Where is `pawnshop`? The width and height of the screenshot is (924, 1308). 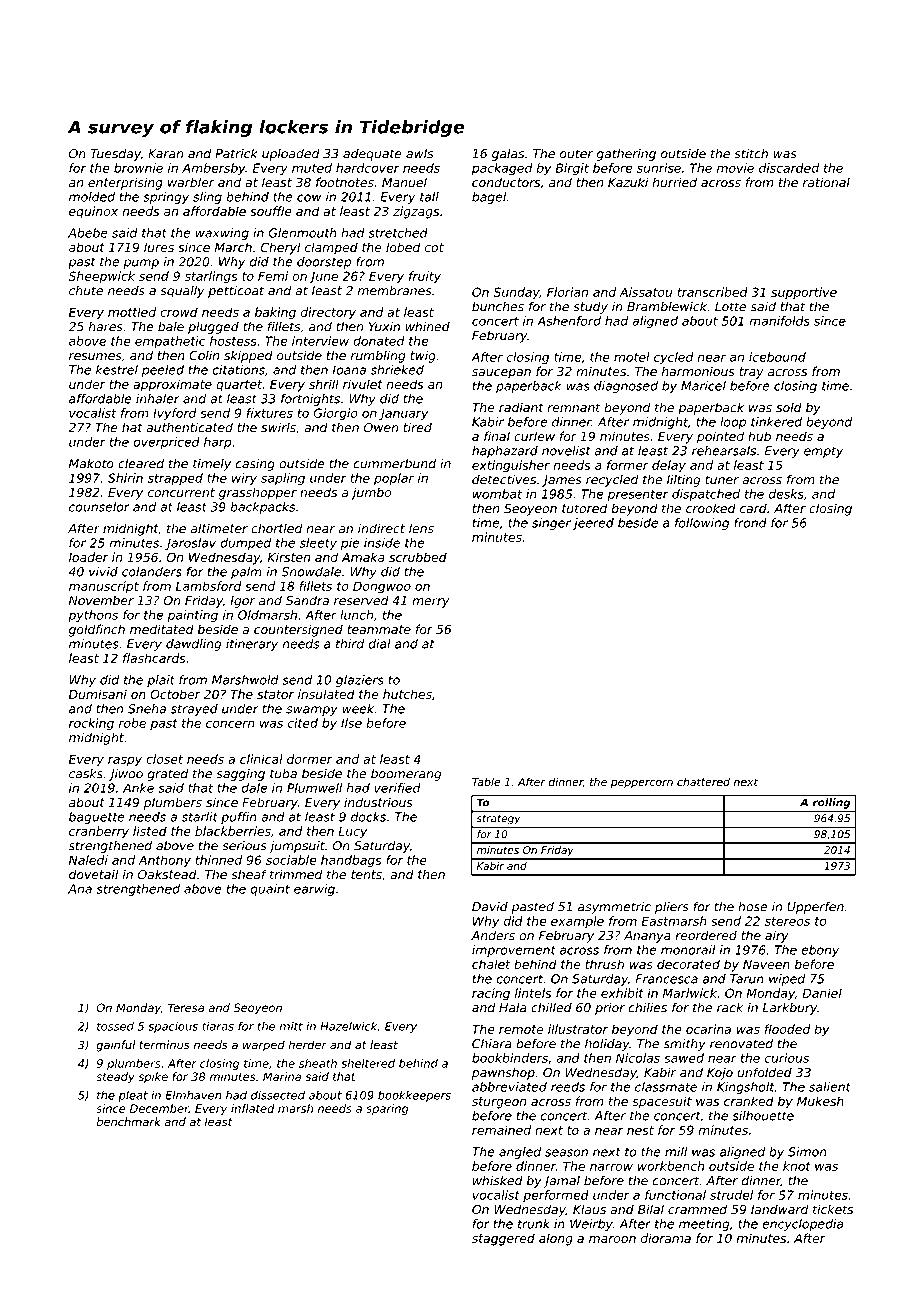
pawnshop is located at coordinates (503, 1073).
